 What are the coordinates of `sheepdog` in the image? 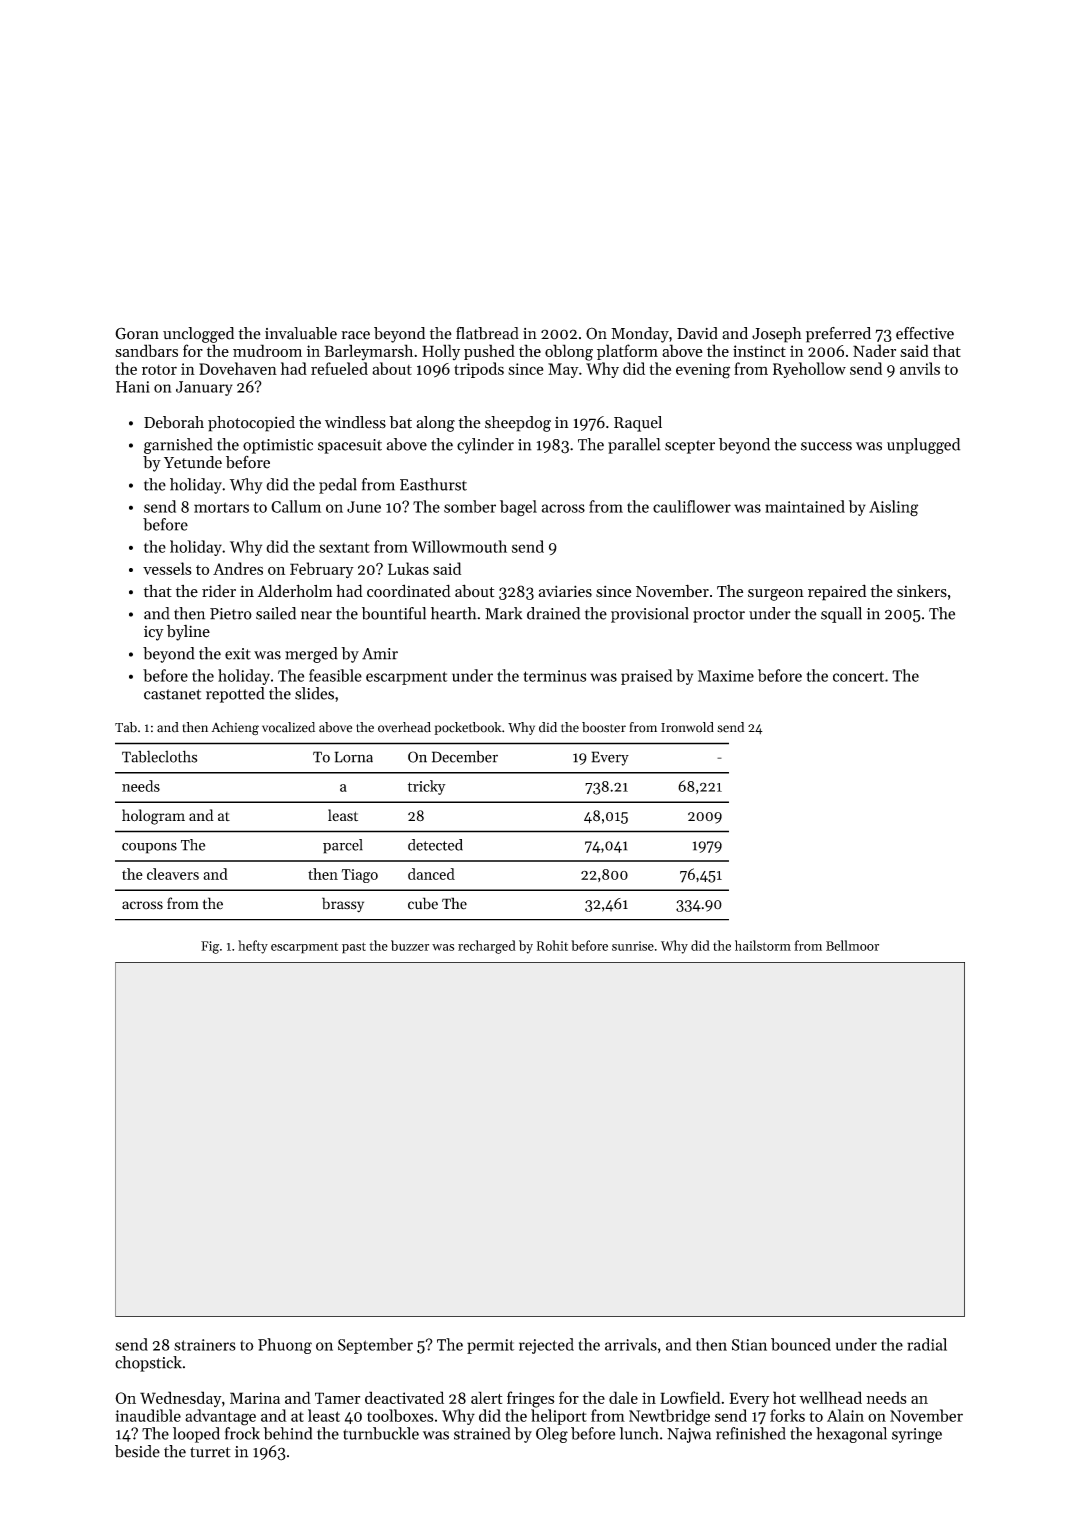 It's located at (518, 424).
